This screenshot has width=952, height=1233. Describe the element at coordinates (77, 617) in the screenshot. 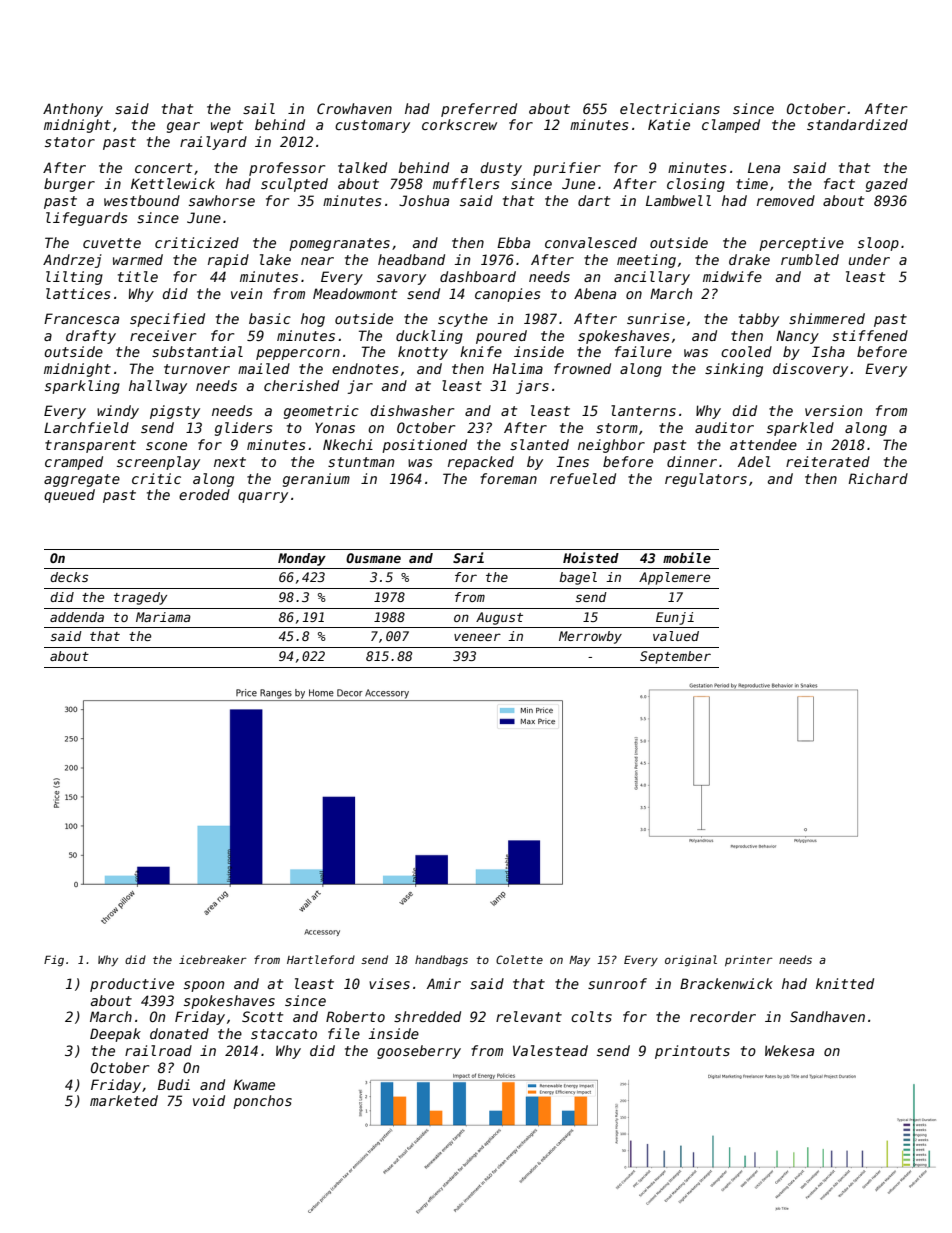

I see `addenda` at that location.
